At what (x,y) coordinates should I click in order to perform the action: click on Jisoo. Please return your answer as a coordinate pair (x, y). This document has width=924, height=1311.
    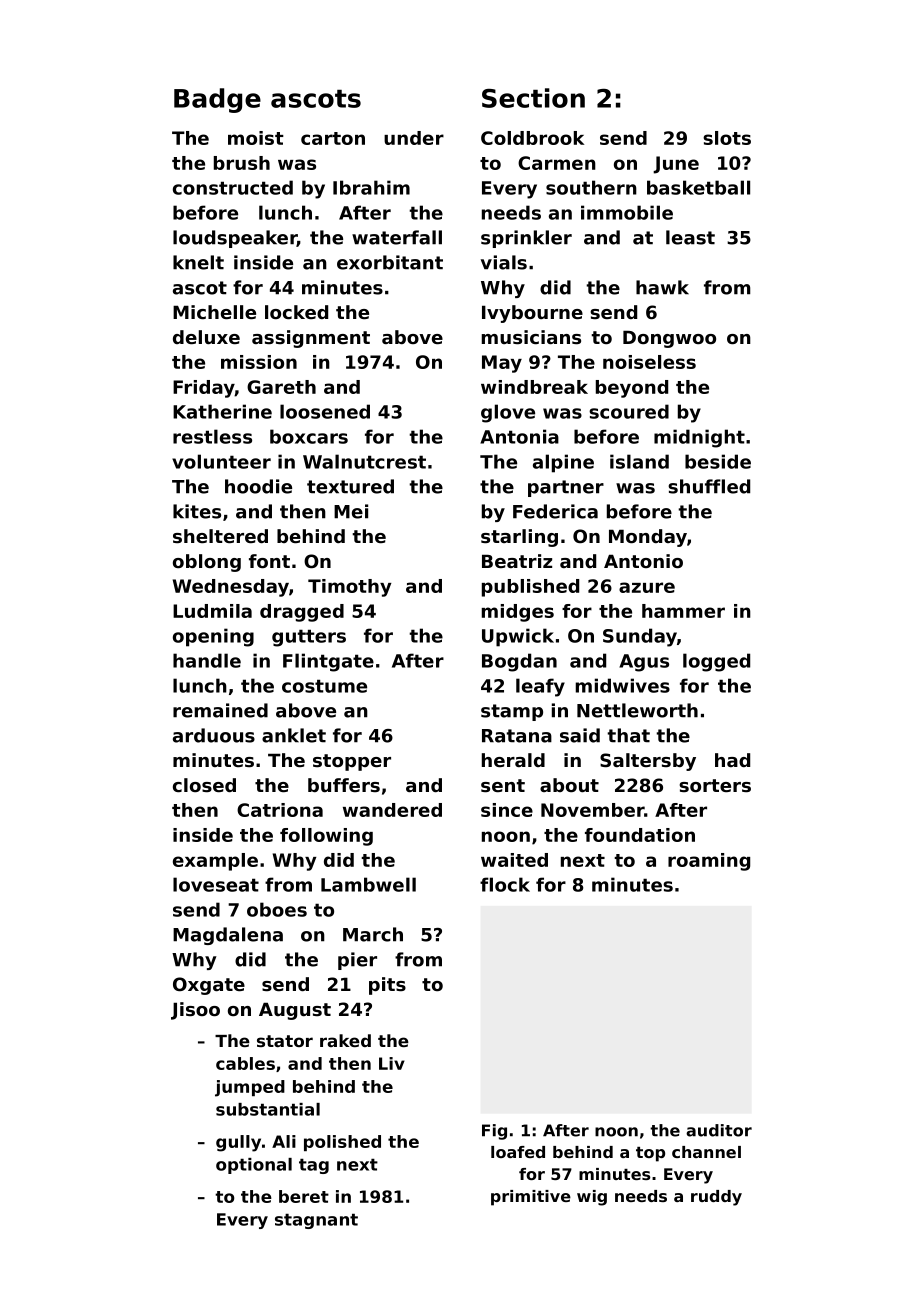
    Looking at the image, I should click on (195, 1011).
